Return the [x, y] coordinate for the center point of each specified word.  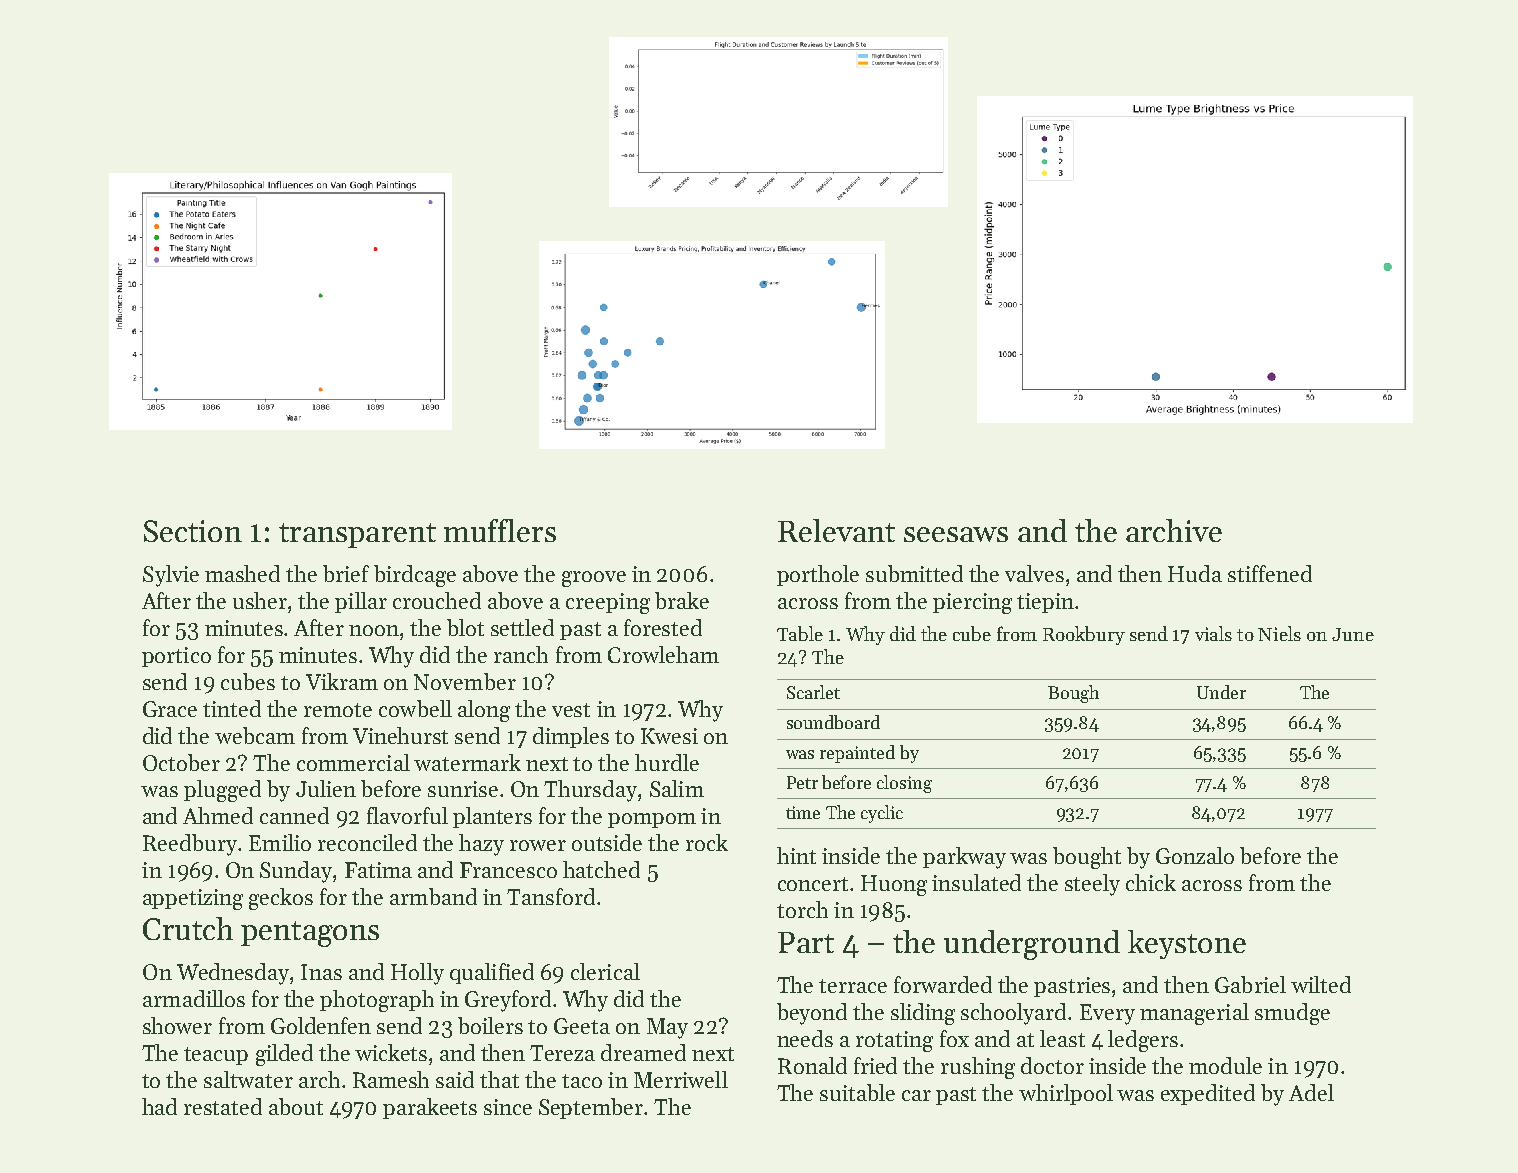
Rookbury [1084, 635]
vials [1213, 633]
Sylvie [171, 576]
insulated [976, 882]
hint [796, 855]
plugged [222, 791]
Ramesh [391, 1079]
